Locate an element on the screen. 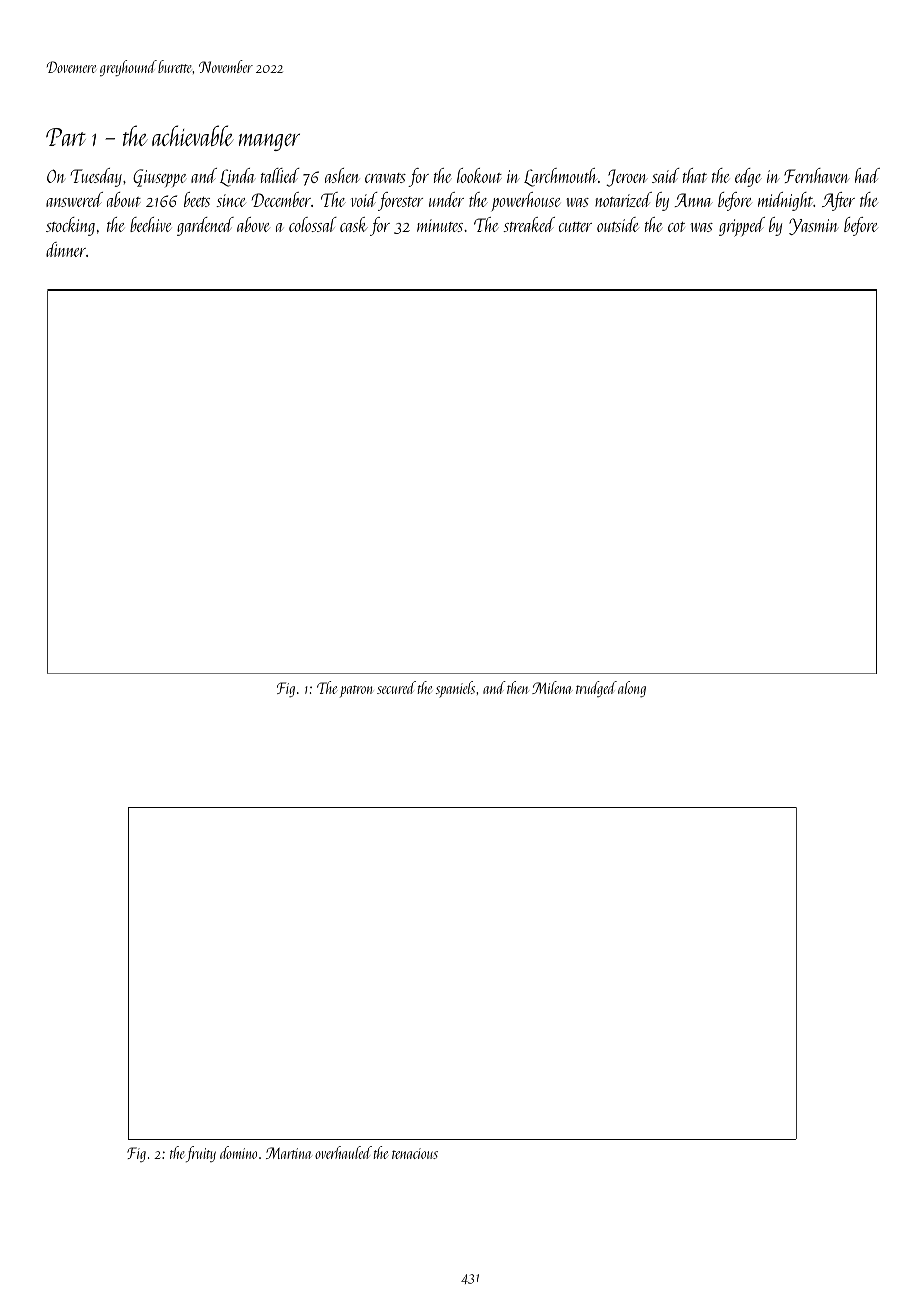  domino is located at coordinates (238, 1152).
